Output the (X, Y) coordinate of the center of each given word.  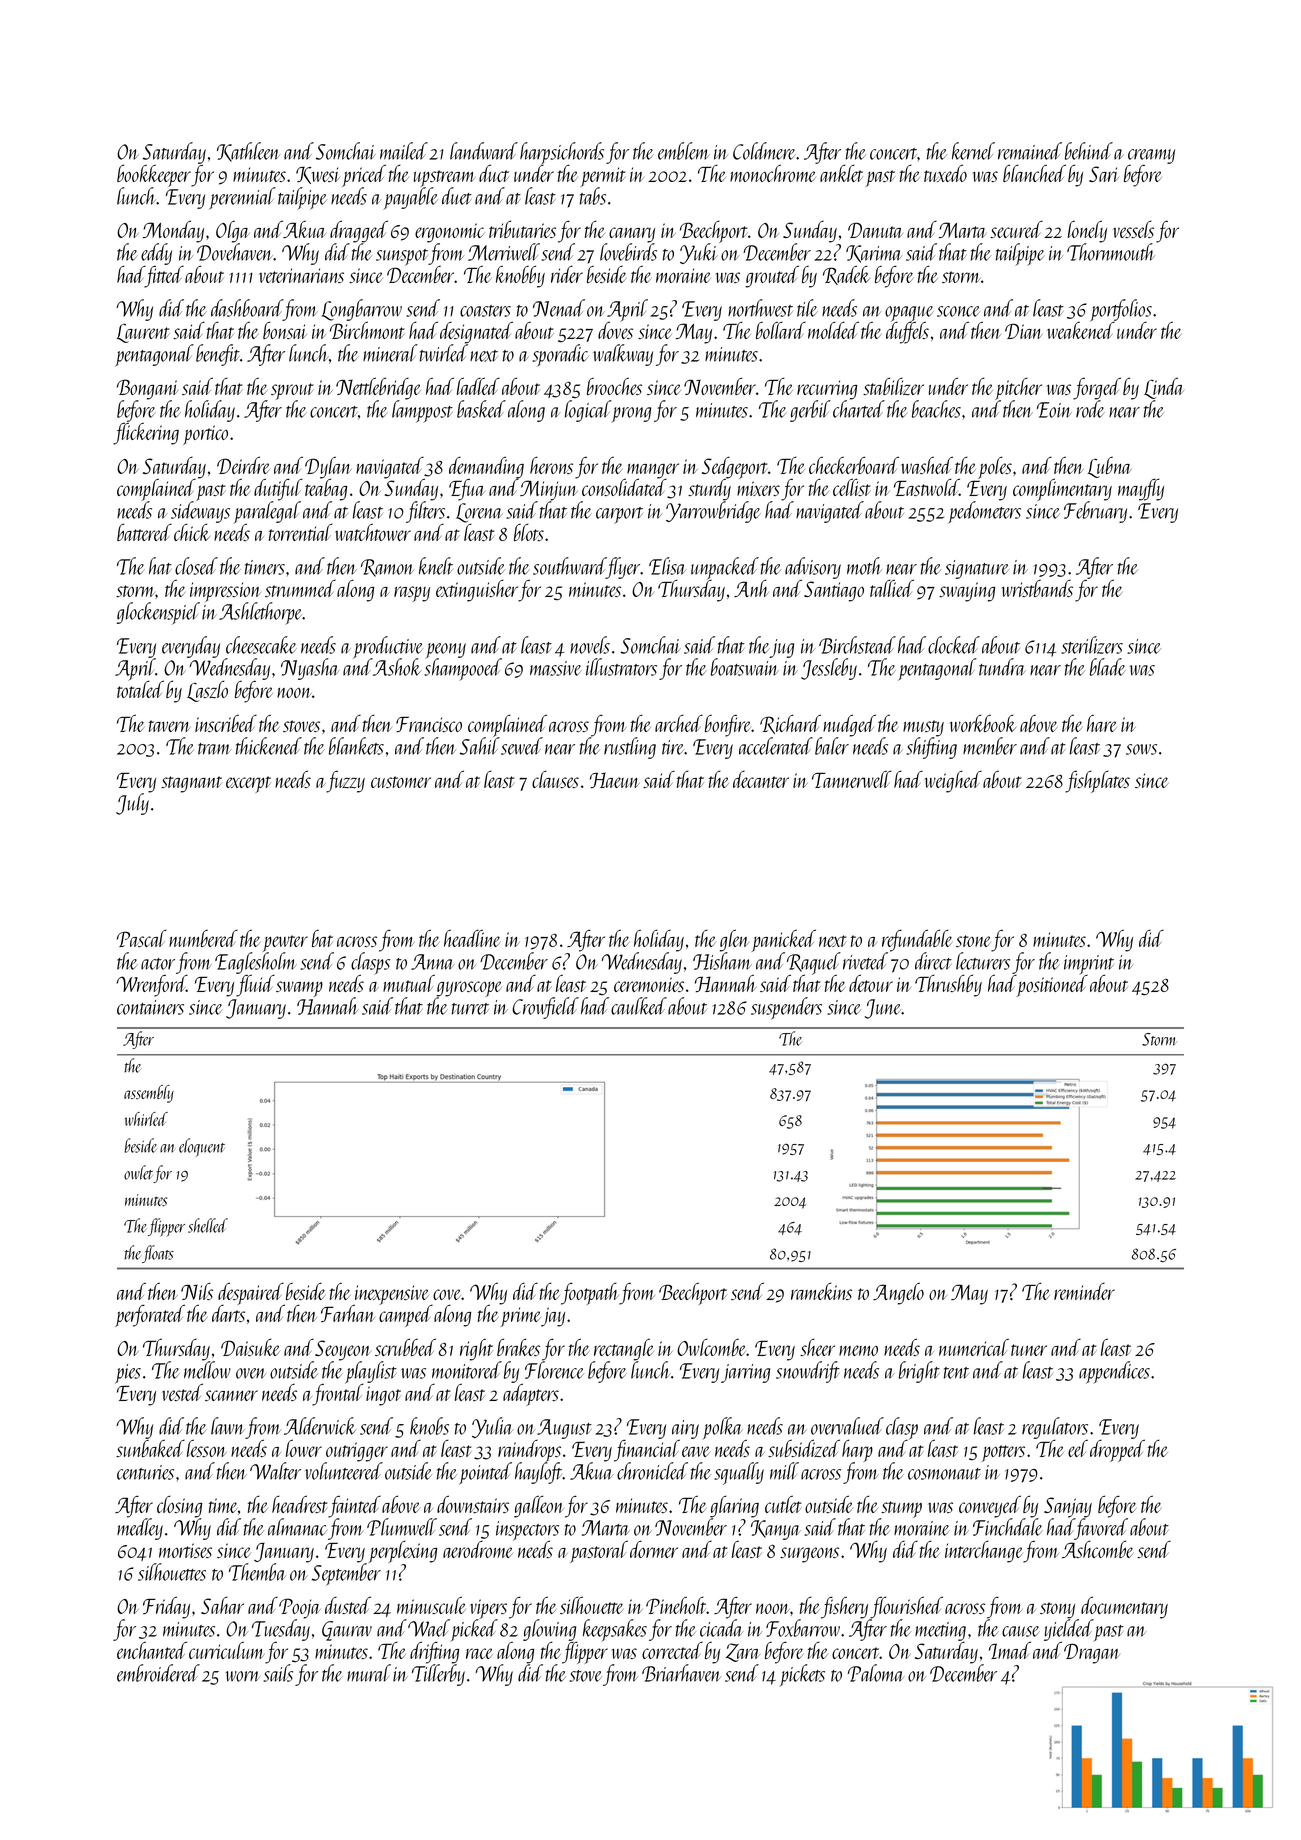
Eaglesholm (256, 964)
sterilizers (1092, 645)
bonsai (285, 330)
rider (567, 274)
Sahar (222, 1605)
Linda (1164, 388)
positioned (1052, 986)
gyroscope (469, 989)
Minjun (549, 490)
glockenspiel (158, 613)
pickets (802, 1675)
